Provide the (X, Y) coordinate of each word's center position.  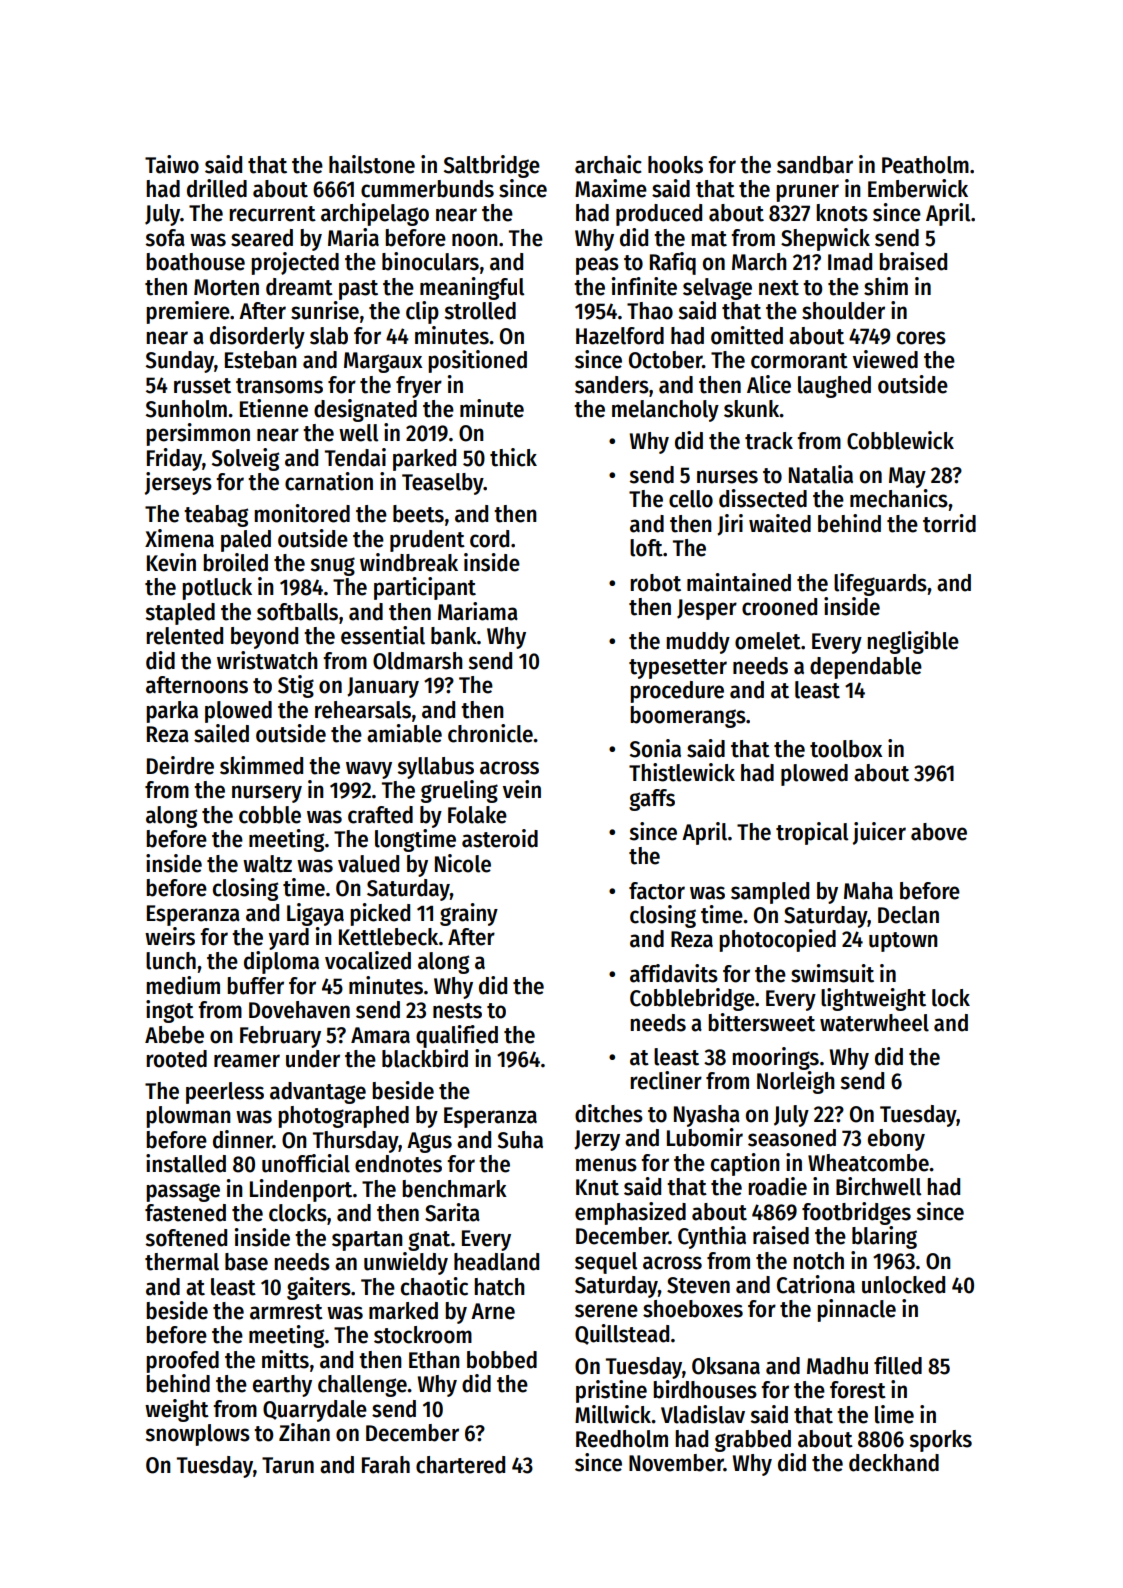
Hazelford (620, 336)
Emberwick (918, 188)
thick (513, 457)
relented (184, 636)
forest (858, 1390)
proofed (182, 1362)
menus (606, 1165)
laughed (834, 387)
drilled (217, 188)
